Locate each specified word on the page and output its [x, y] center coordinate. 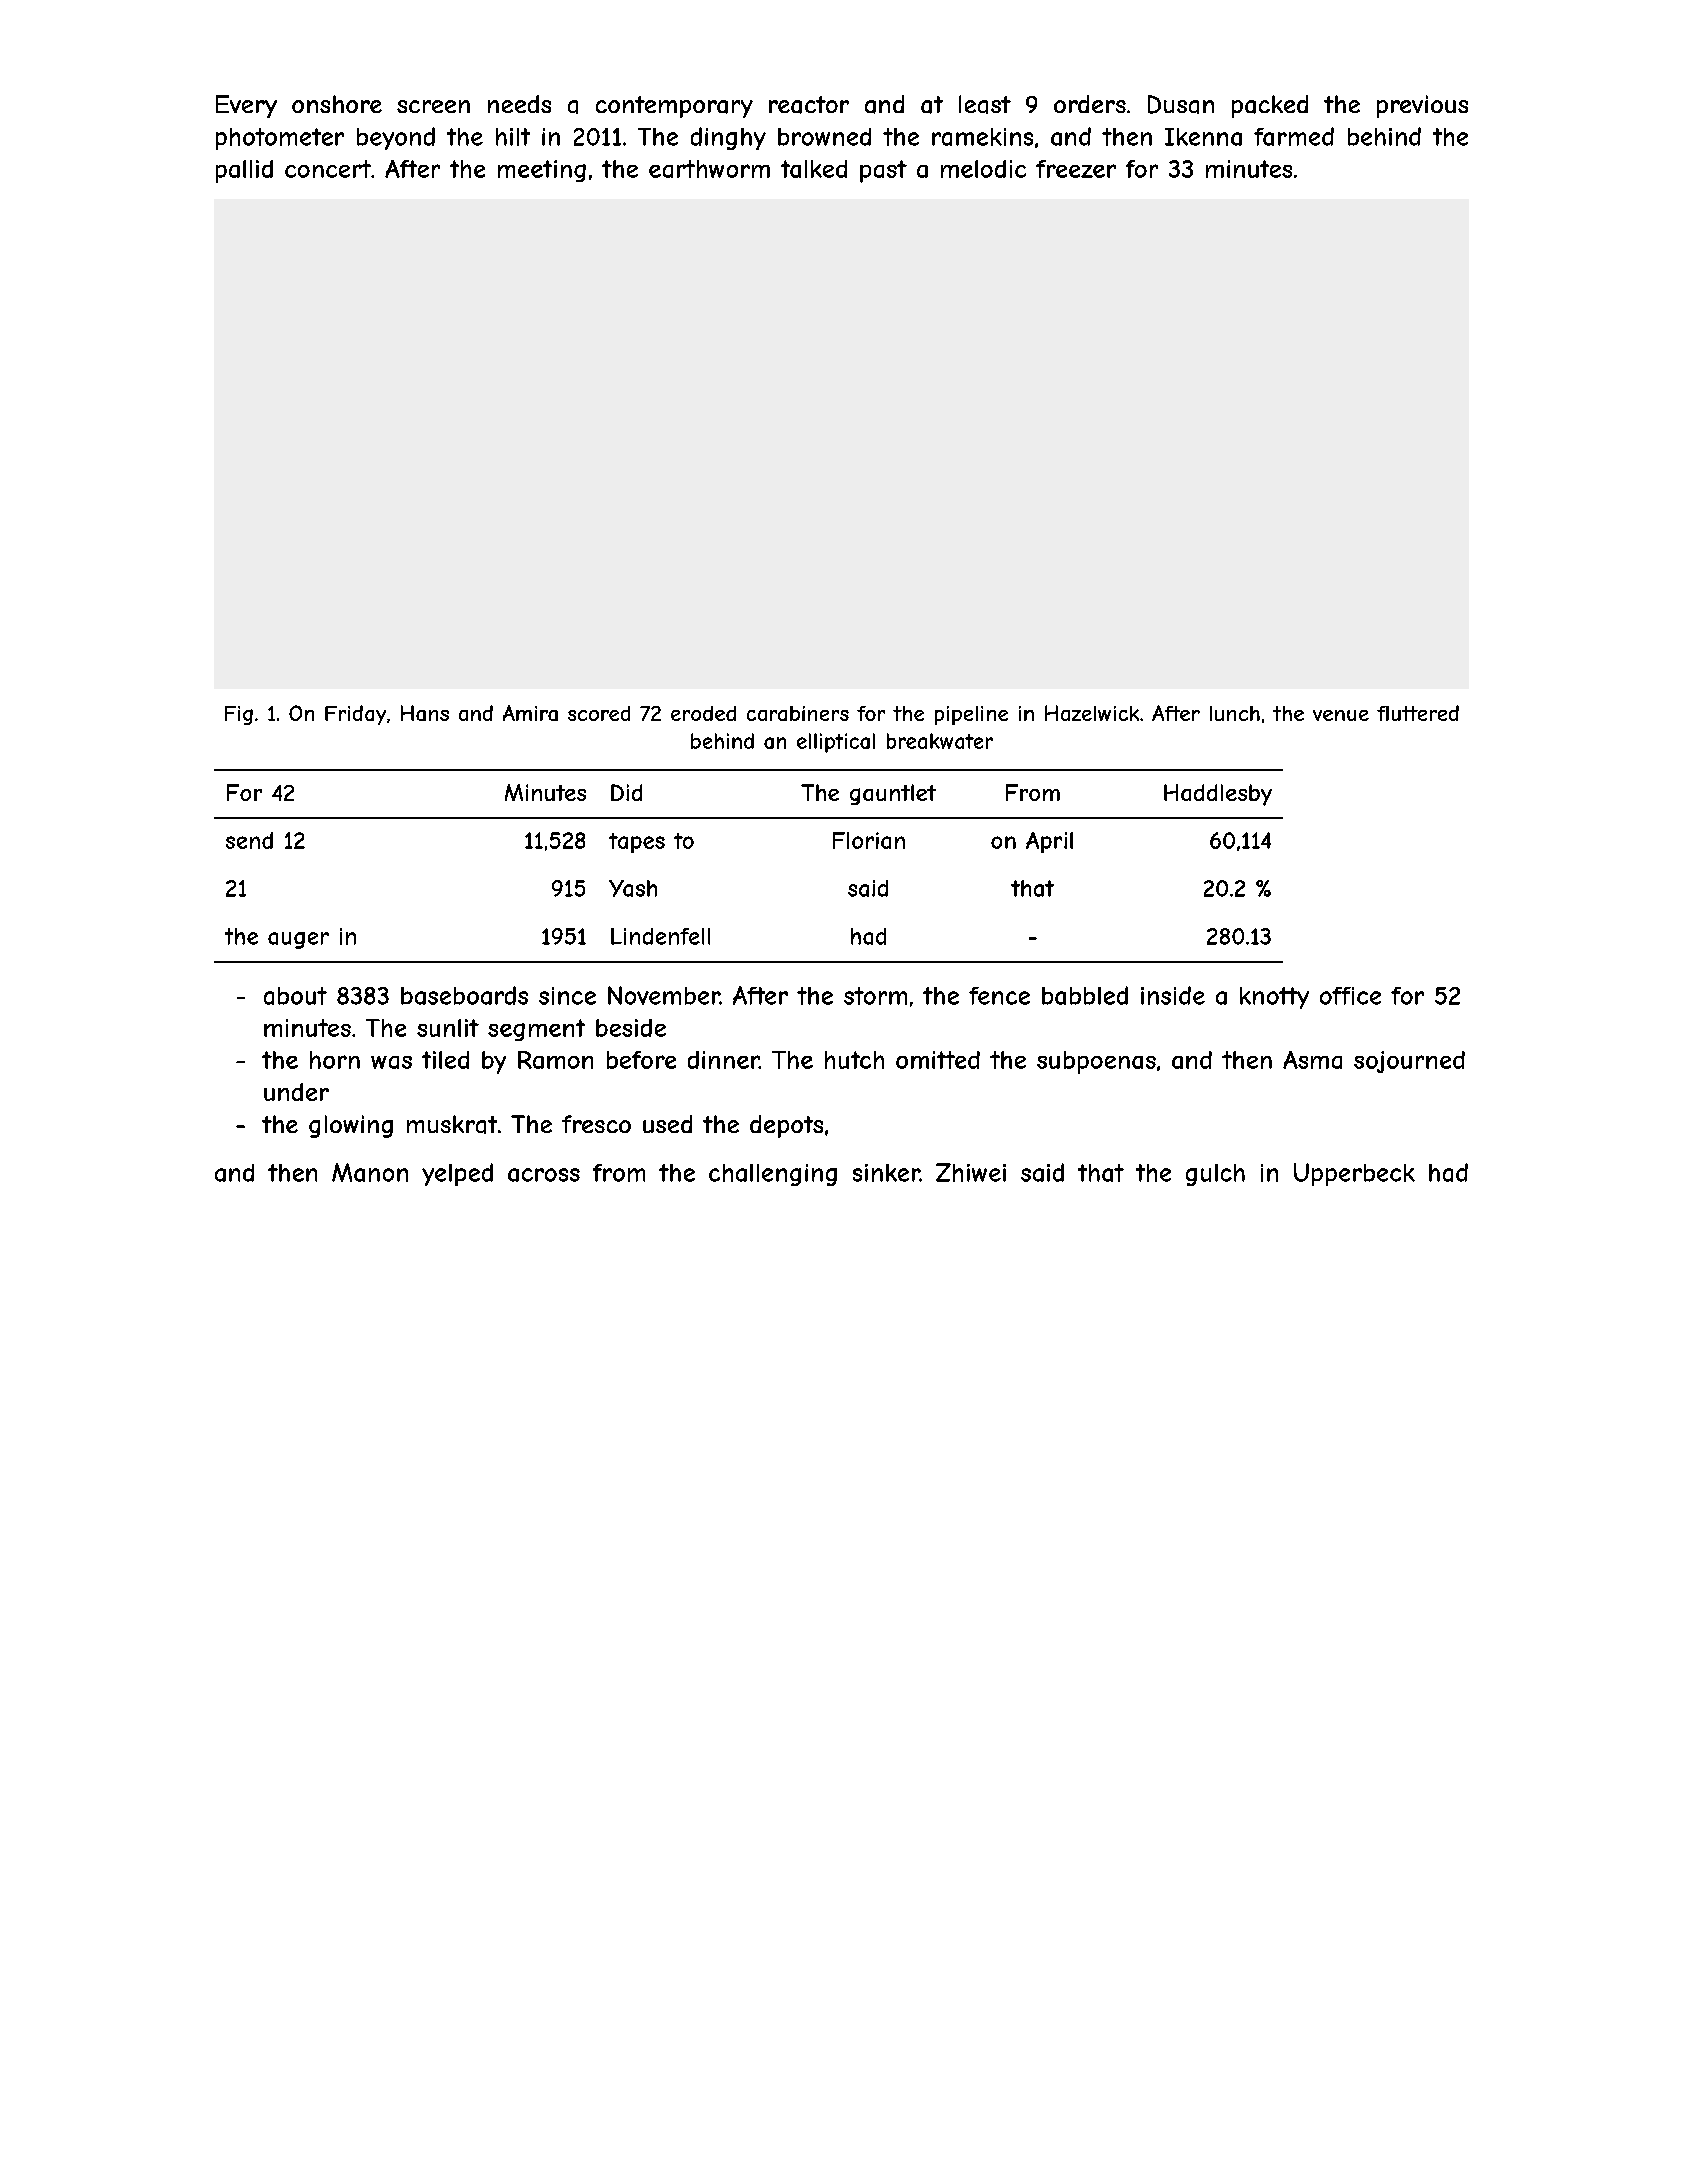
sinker [886, 1173]
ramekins [982, 137]
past [883, 171]
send [249, 840]
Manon [370, 1172]
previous [1422, 106]
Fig [239, 715]
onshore [337, 104]
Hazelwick [1092, 713]
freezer [1076, 169]
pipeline [971, 715]
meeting [542, 171]
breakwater [940, 741]
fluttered [1418, 713]
